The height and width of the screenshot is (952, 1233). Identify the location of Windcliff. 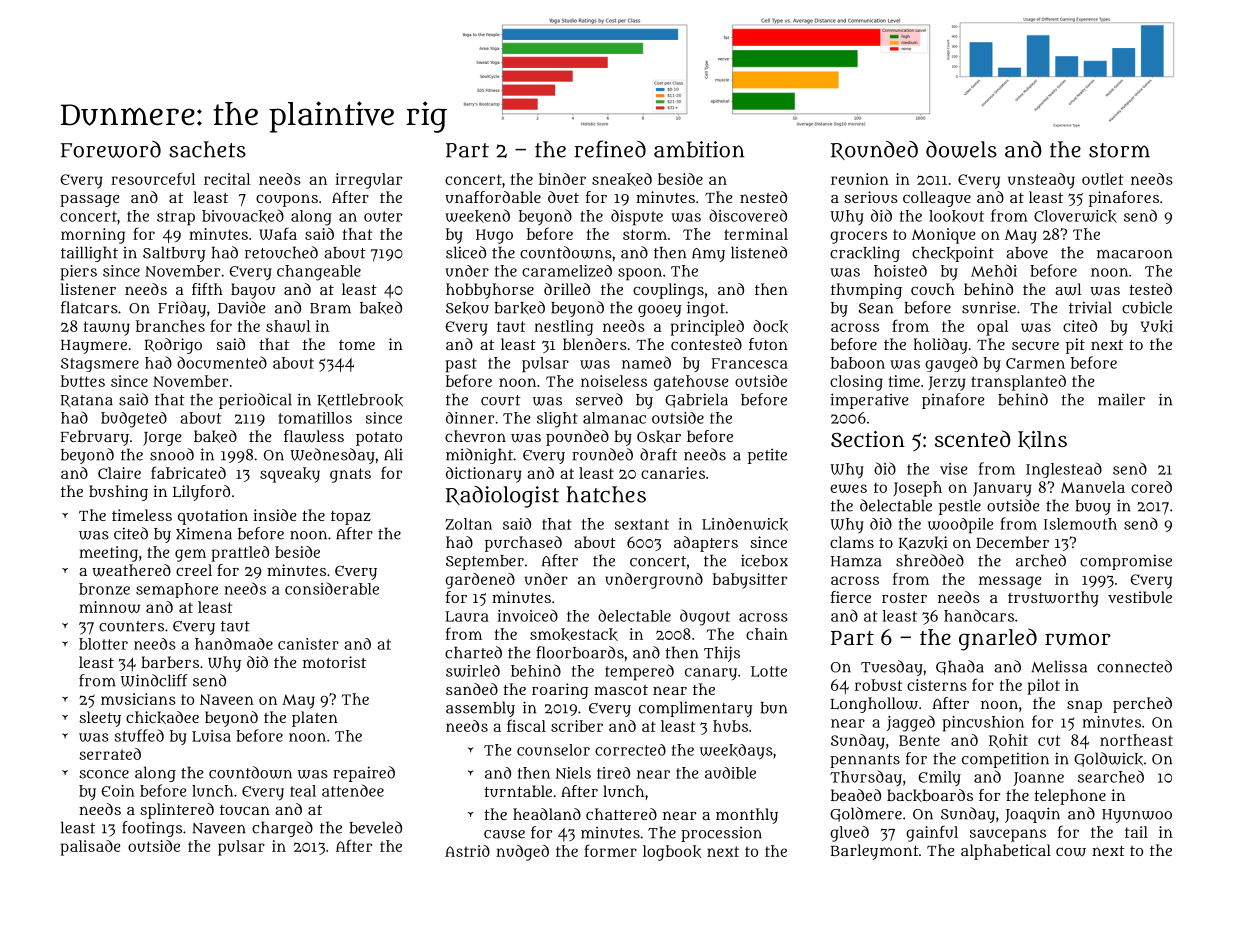
(154, 680).
